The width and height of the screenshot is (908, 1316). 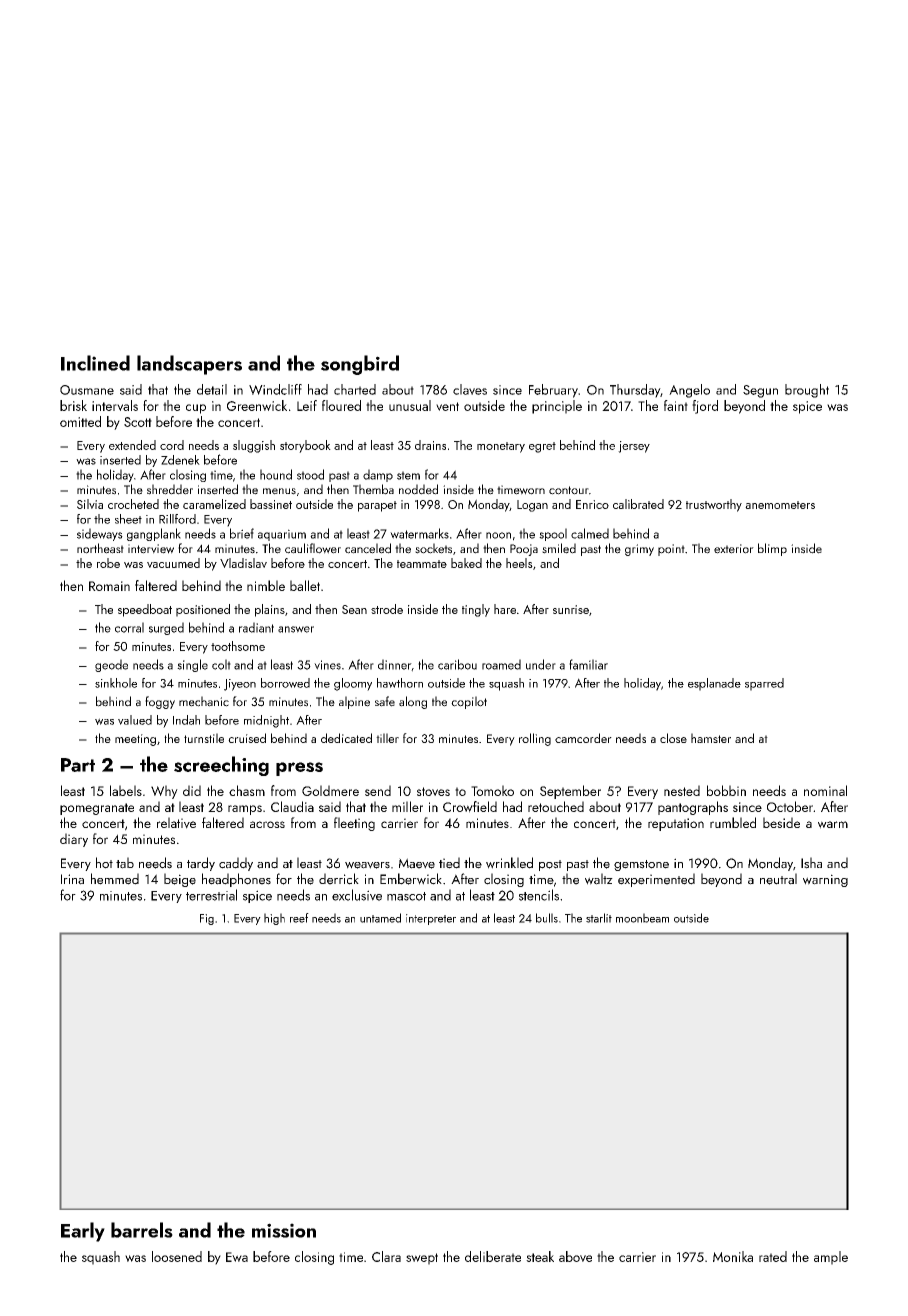 What do you see at coordinates (180, 460) in the screenshot?
I see `Zdenek` at bounding box center [180, 460].
